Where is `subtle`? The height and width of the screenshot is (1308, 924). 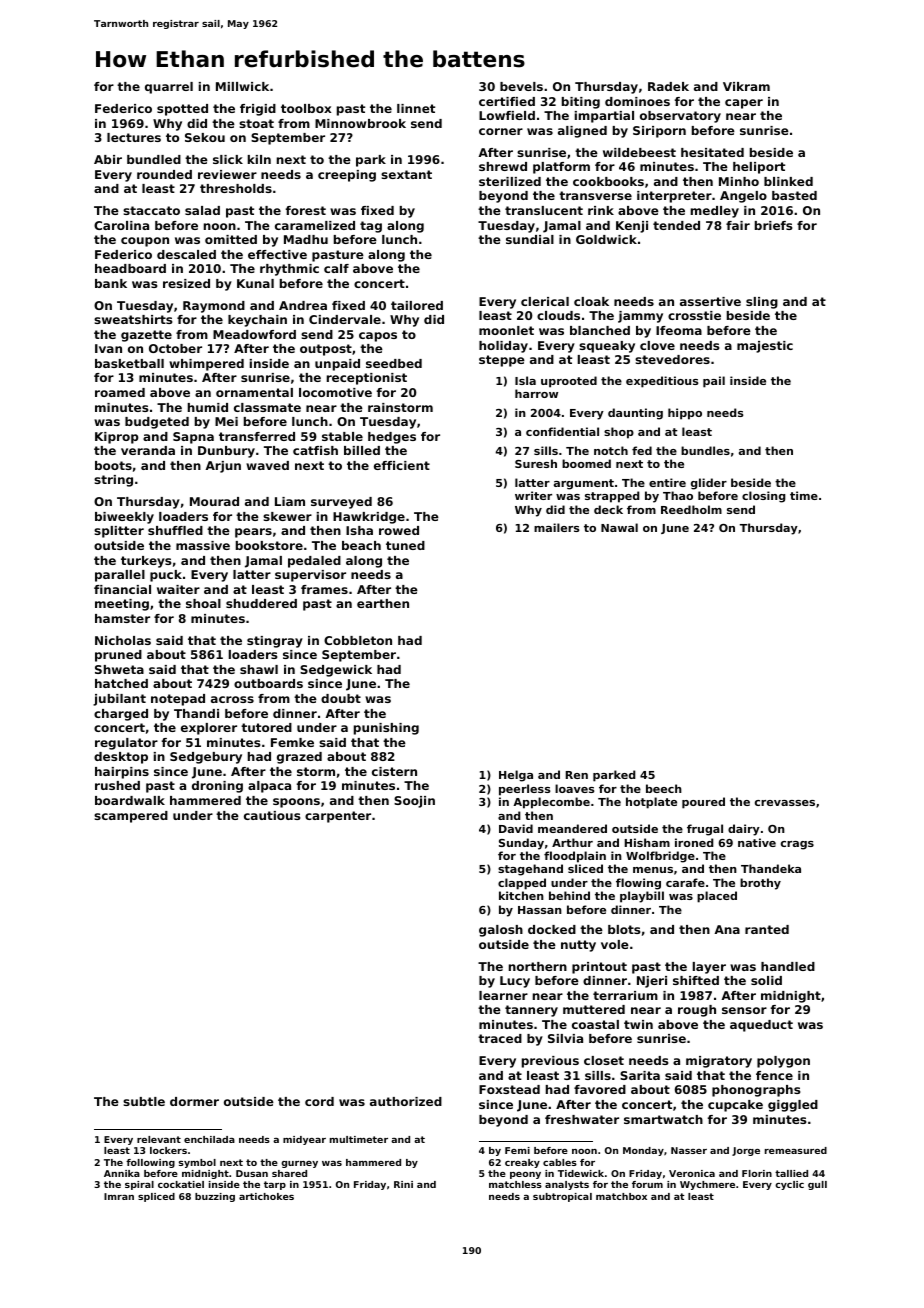 subtle is located at coordinates (144, 1101).
